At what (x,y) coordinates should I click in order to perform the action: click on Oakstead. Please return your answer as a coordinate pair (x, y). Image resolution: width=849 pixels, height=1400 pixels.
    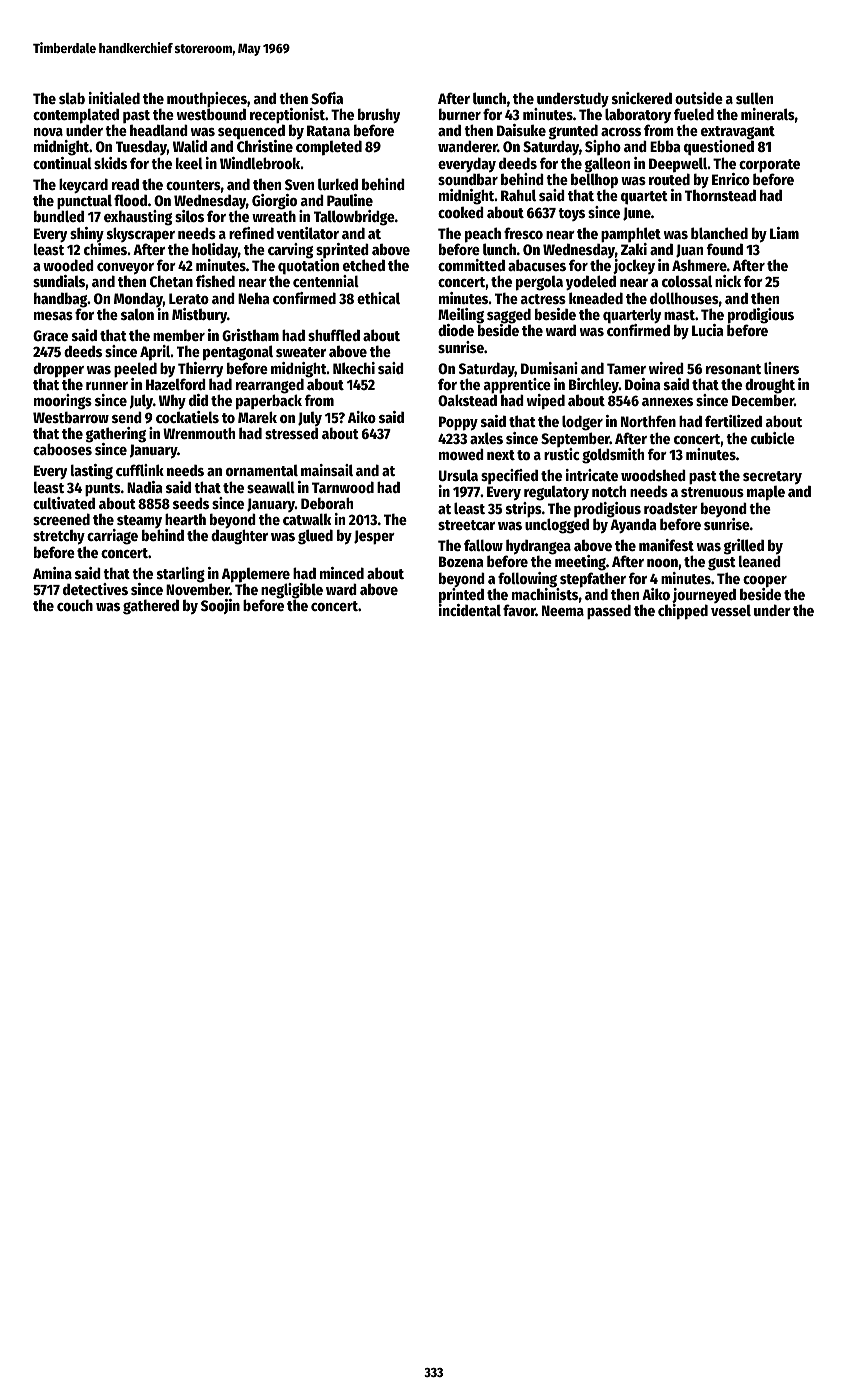
    Looking at the image, I should click on (467, 400).
